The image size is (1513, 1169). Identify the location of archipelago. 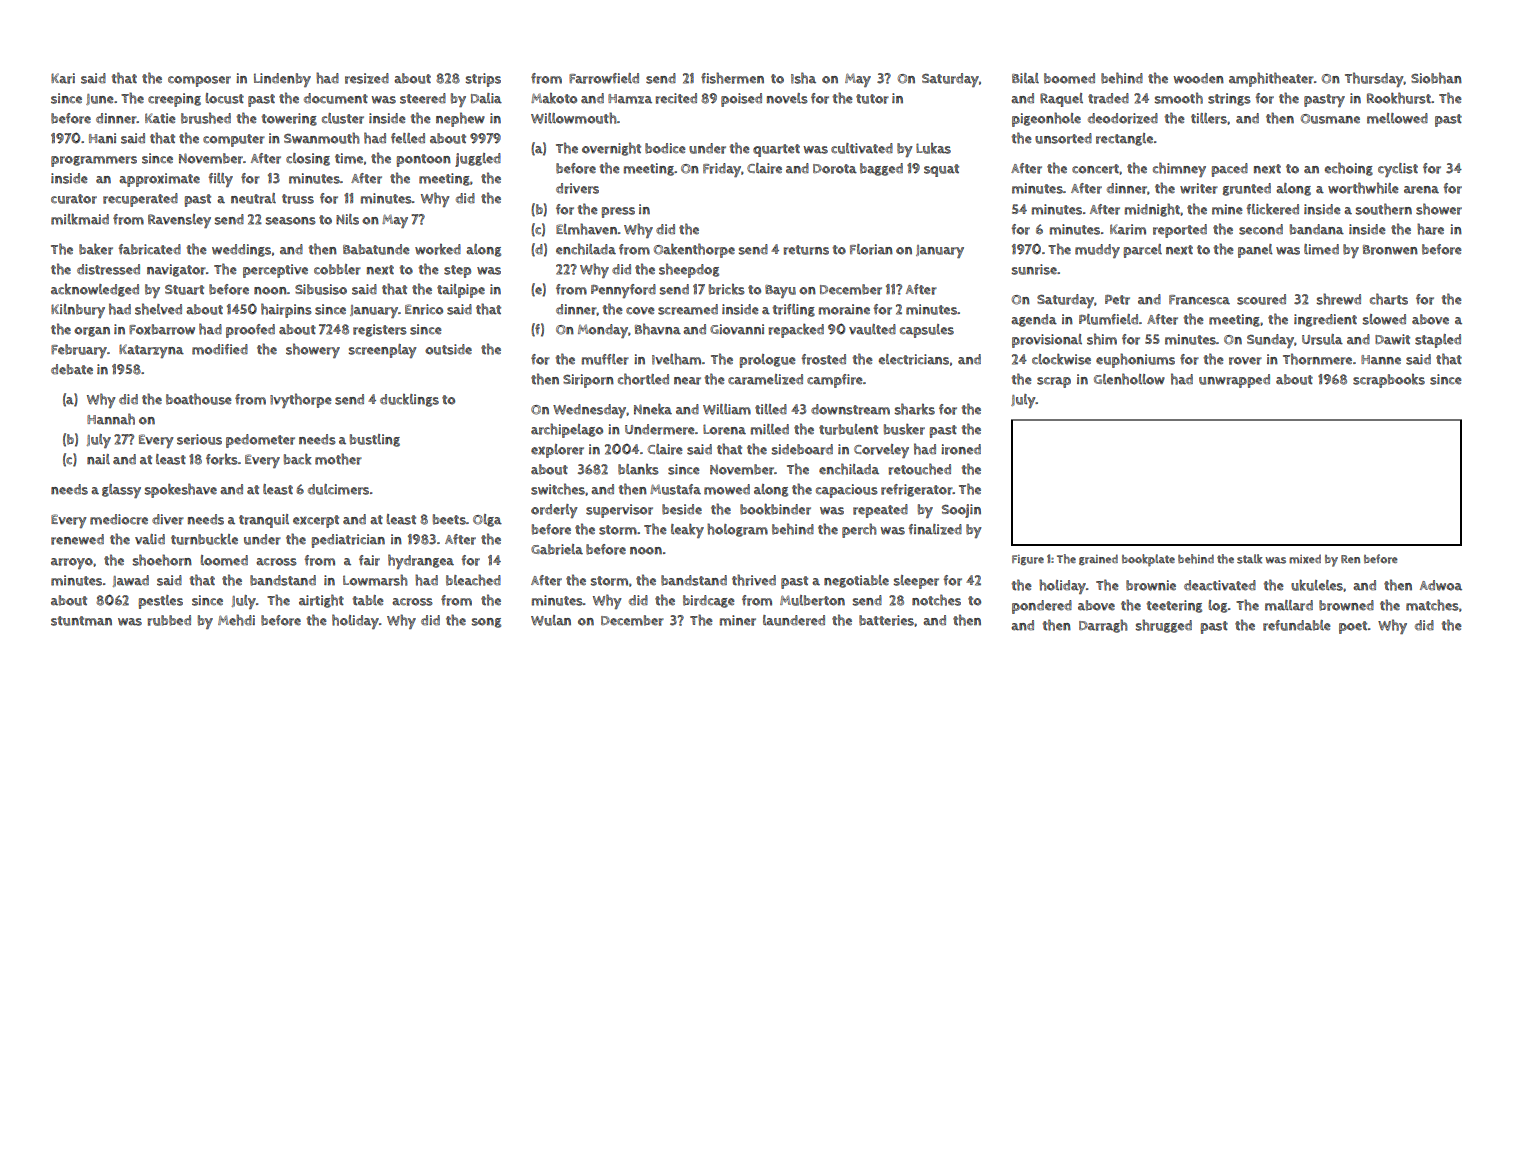
(567, 430).
